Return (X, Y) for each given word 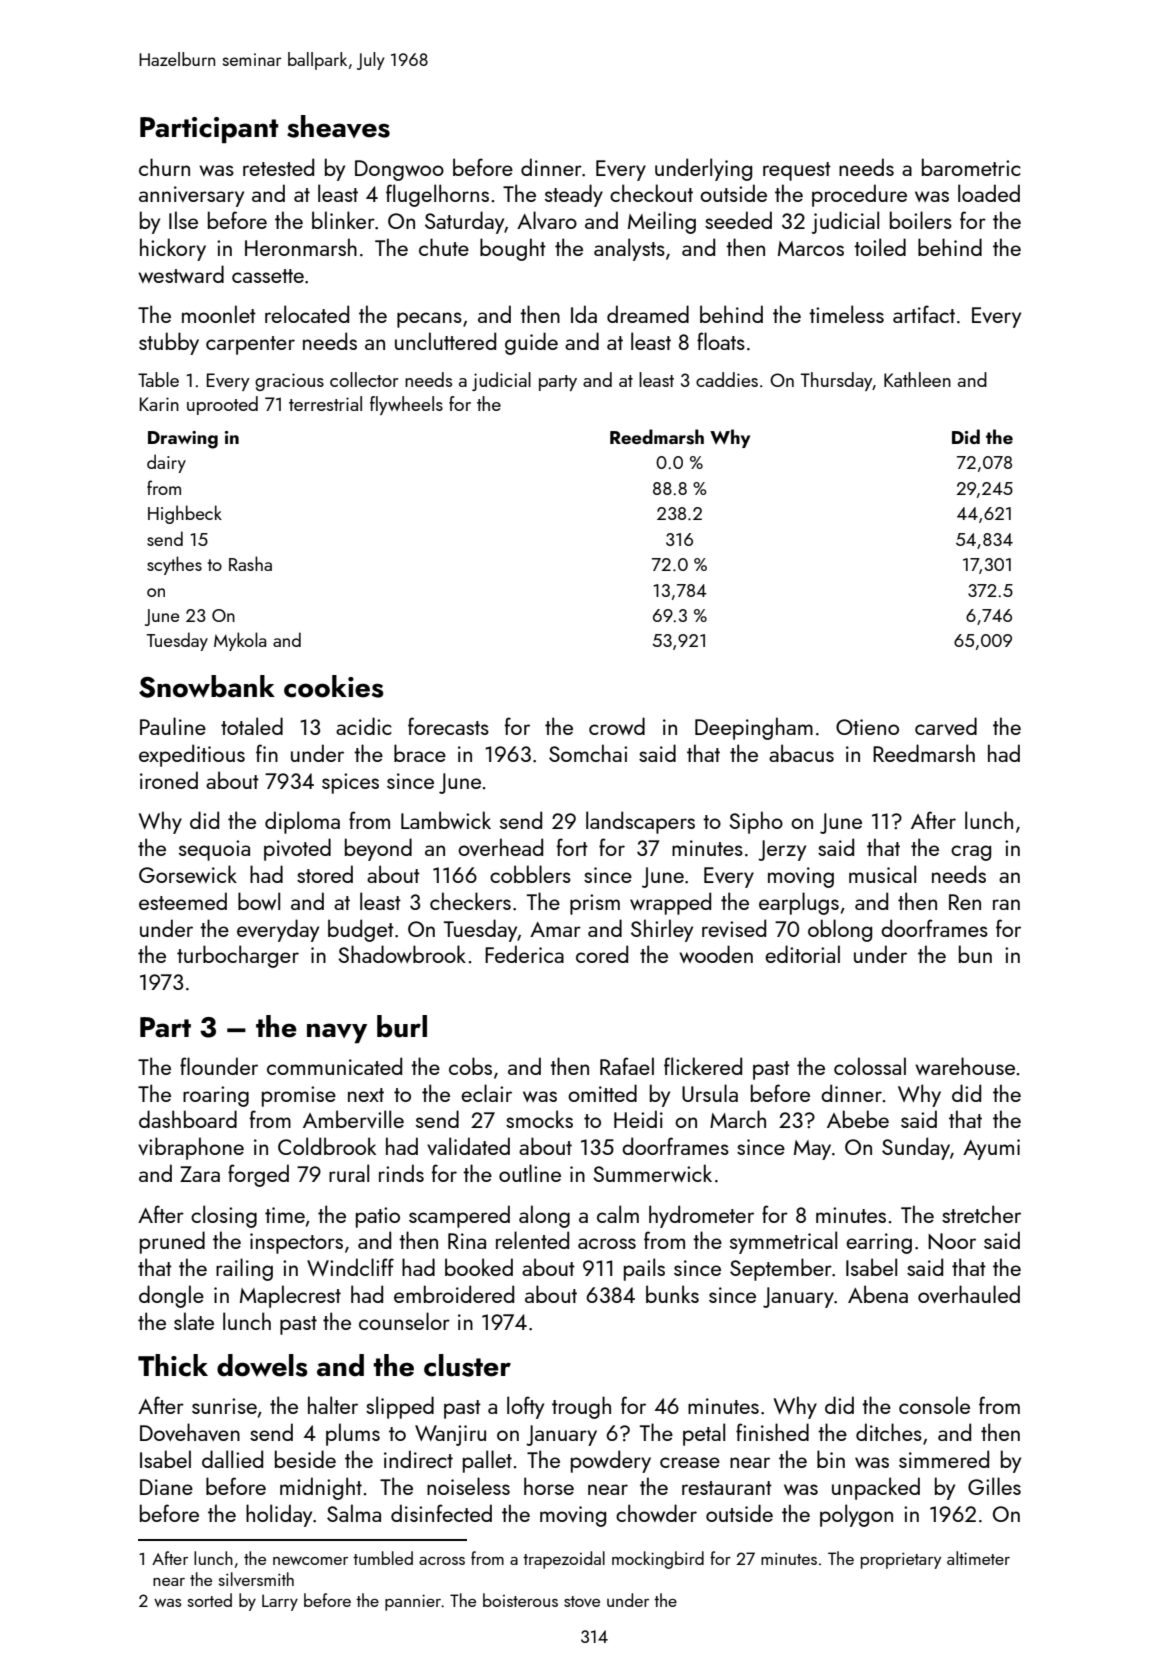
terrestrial (325, 403)
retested (278, 167)
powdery (611, 1461)
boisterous (520, 1600)
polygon (856, 1515)
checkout (651, 193)
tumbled (383, 1558)
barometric (971, 167)
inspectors (296, 1243)
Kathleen (917, 379)
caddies (727, 379)
